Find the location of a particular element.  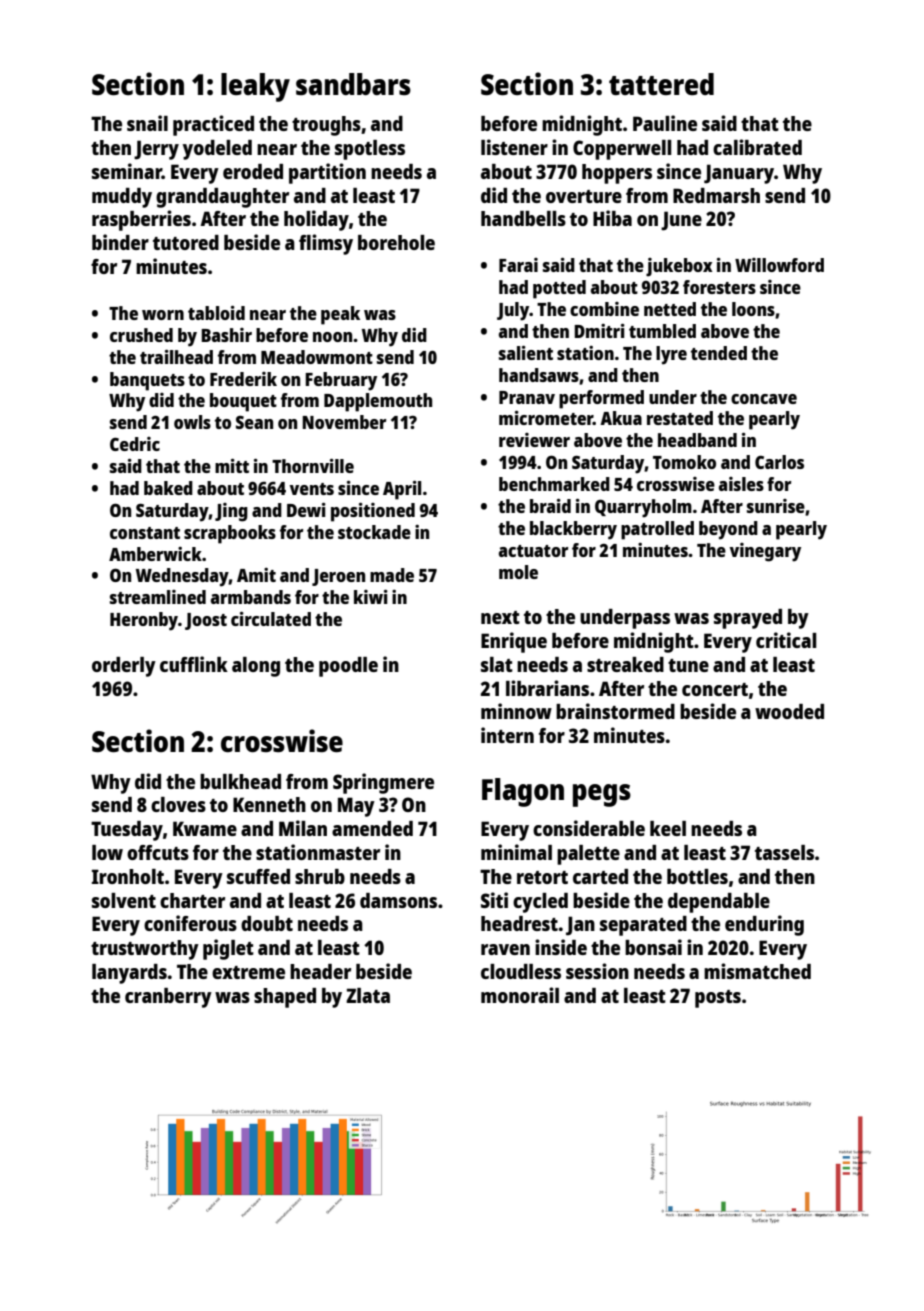

slat is located at coordinates (497, 664).
